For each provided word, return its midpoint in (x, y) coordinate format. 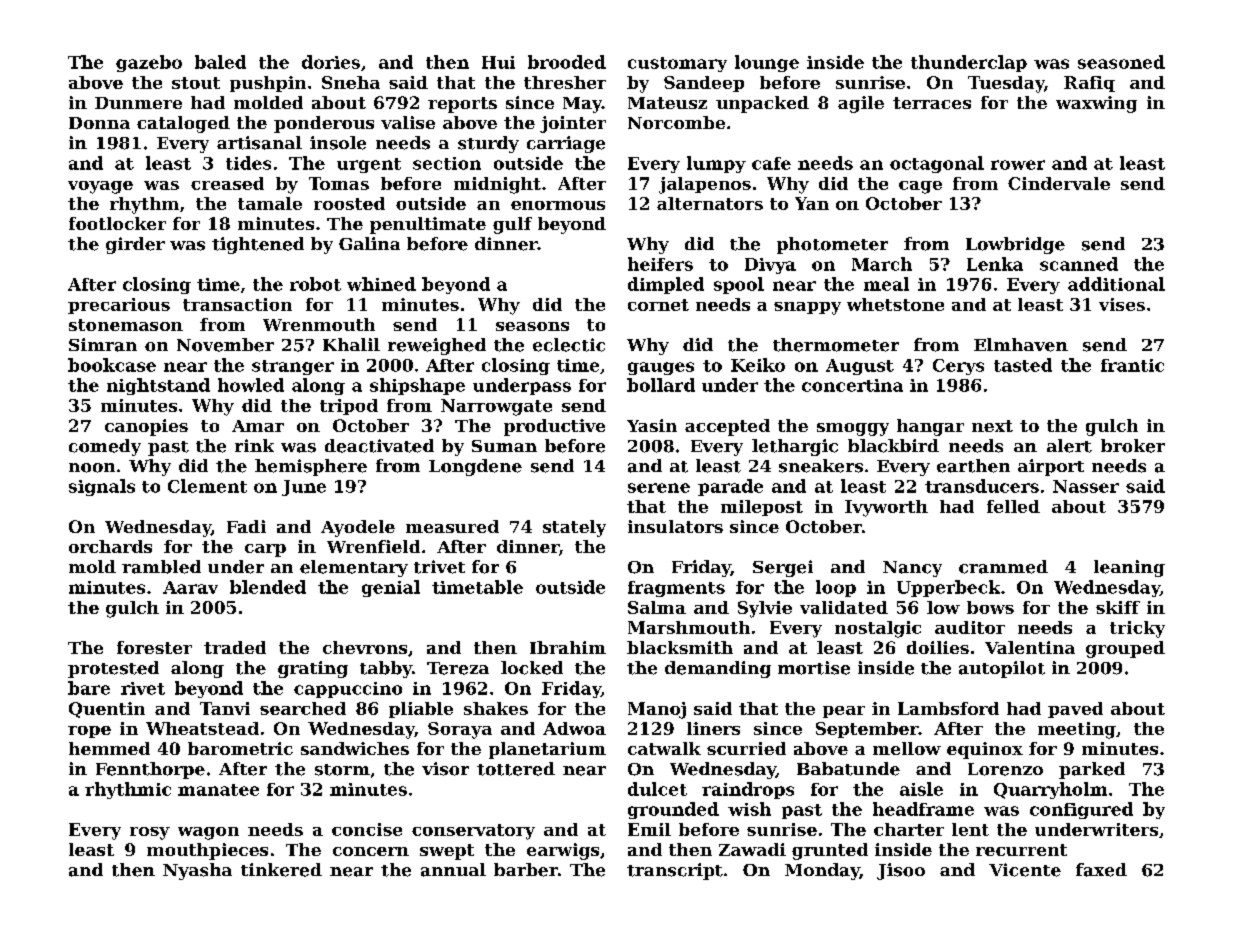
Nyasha (197, 871)
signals (102, 487)
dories (331, 62)
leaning (1129, 568)
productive (554, 427)
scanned (1079, 264)
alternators (710, 203)
